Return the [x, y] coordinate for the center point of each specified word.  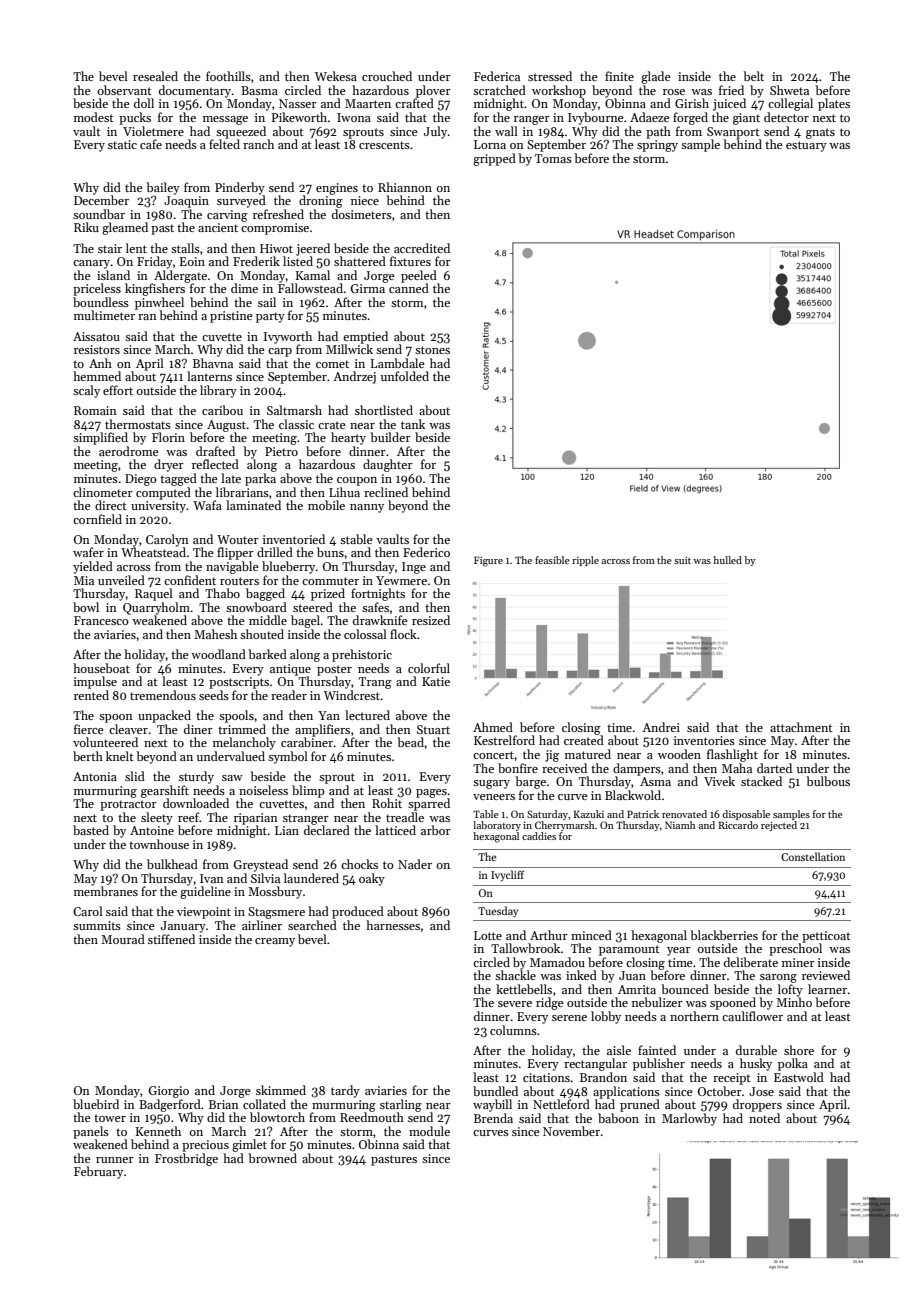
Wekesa [336, 76]
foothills [228, 76]
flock [403, 634]
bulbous [828, 781]
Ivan [212, 878]
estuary [806, 146]
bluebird [96, 1104]
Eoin [192, 261]
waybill [492, 1105]
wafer [88, 552]
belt [753, 76]
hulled [727, 560]
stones [432, 350]
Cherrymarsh [564, 826]
